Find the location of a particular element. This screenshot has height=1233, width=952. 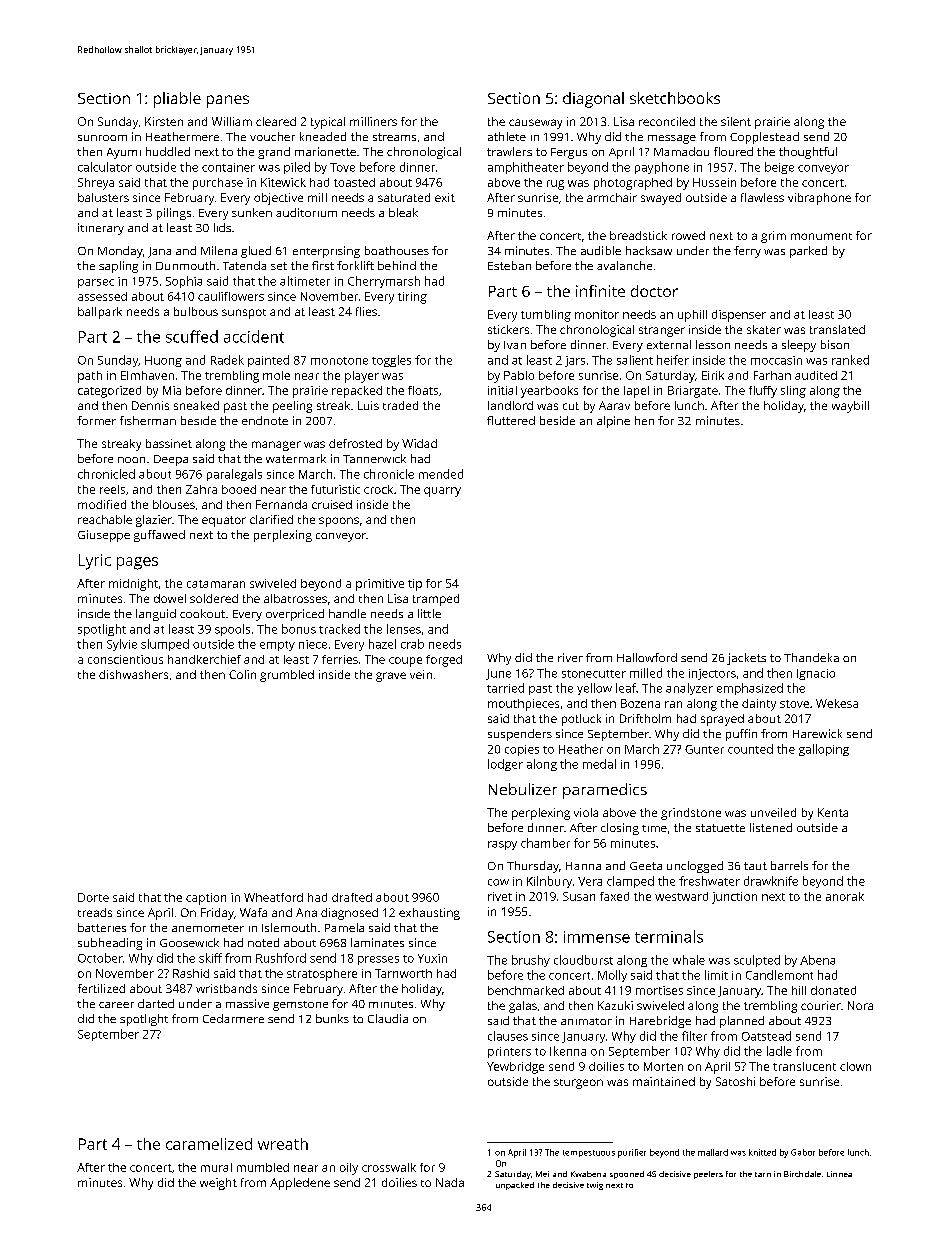

planned is located at coordinates (742, 1022).
